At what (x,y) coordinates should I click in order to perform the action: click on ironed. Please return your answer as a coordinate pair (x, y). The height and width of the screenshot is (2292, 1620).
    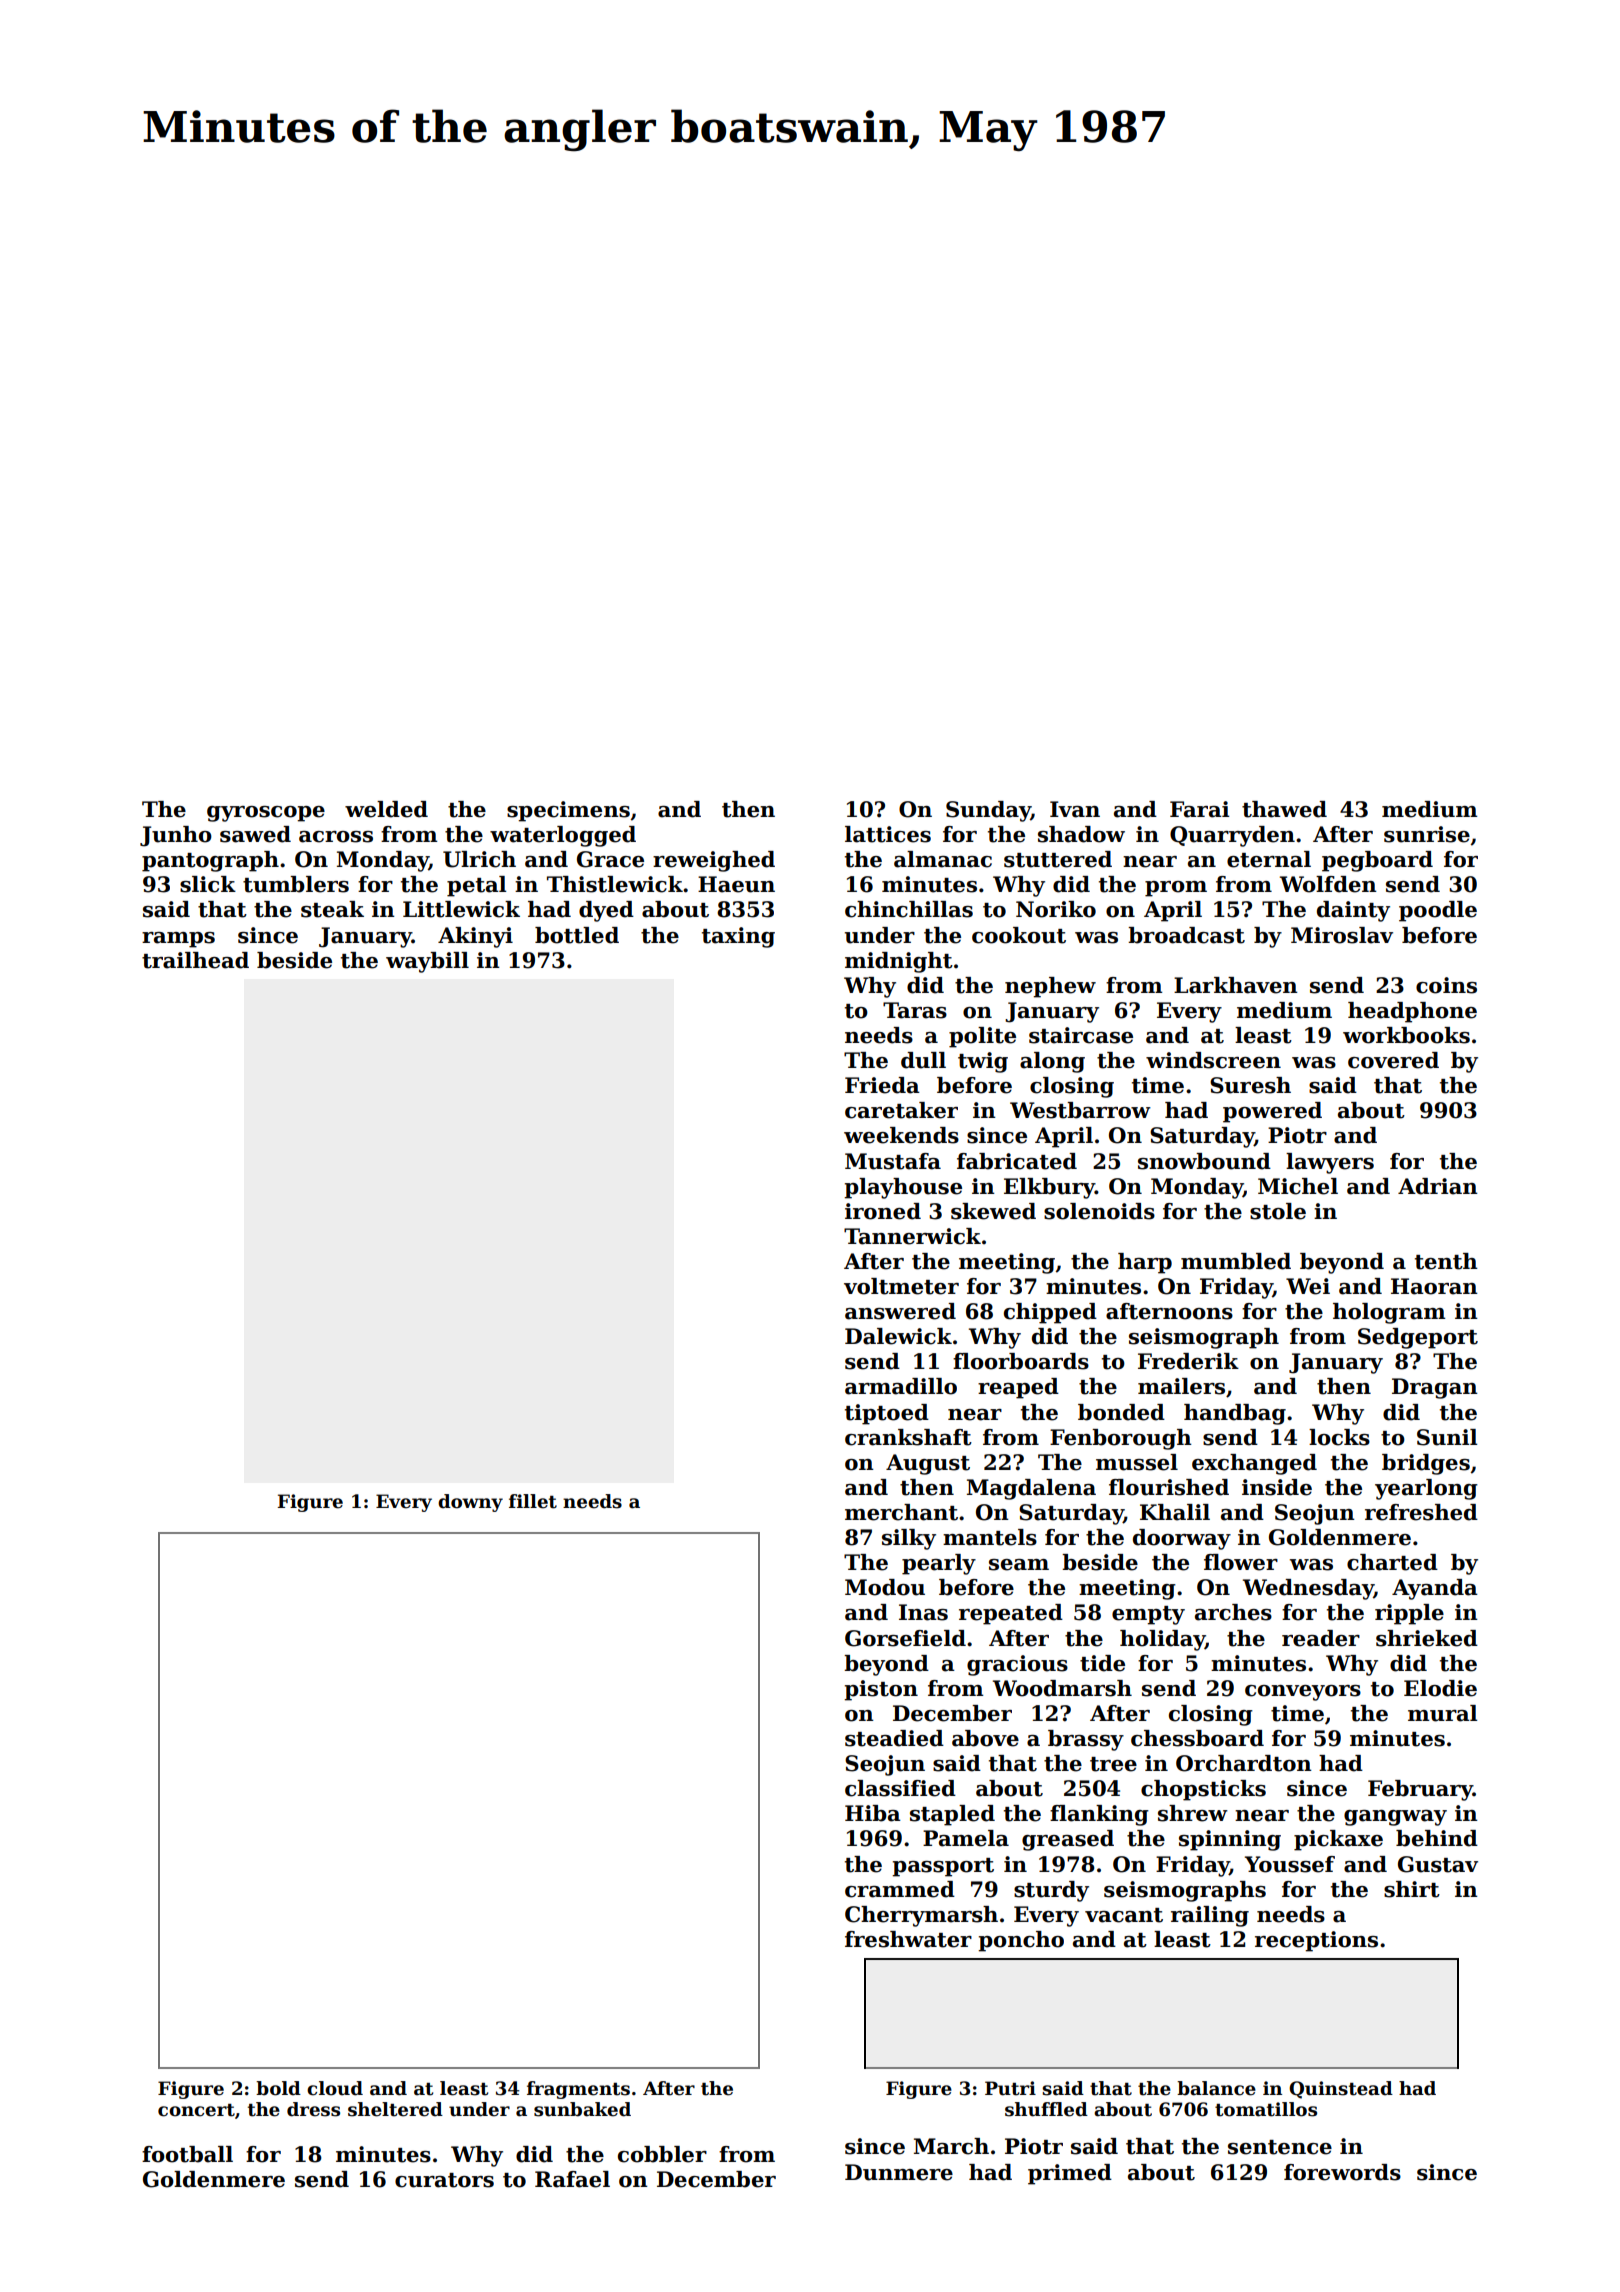
    Looking at the image, I should click on (883, 1211).
